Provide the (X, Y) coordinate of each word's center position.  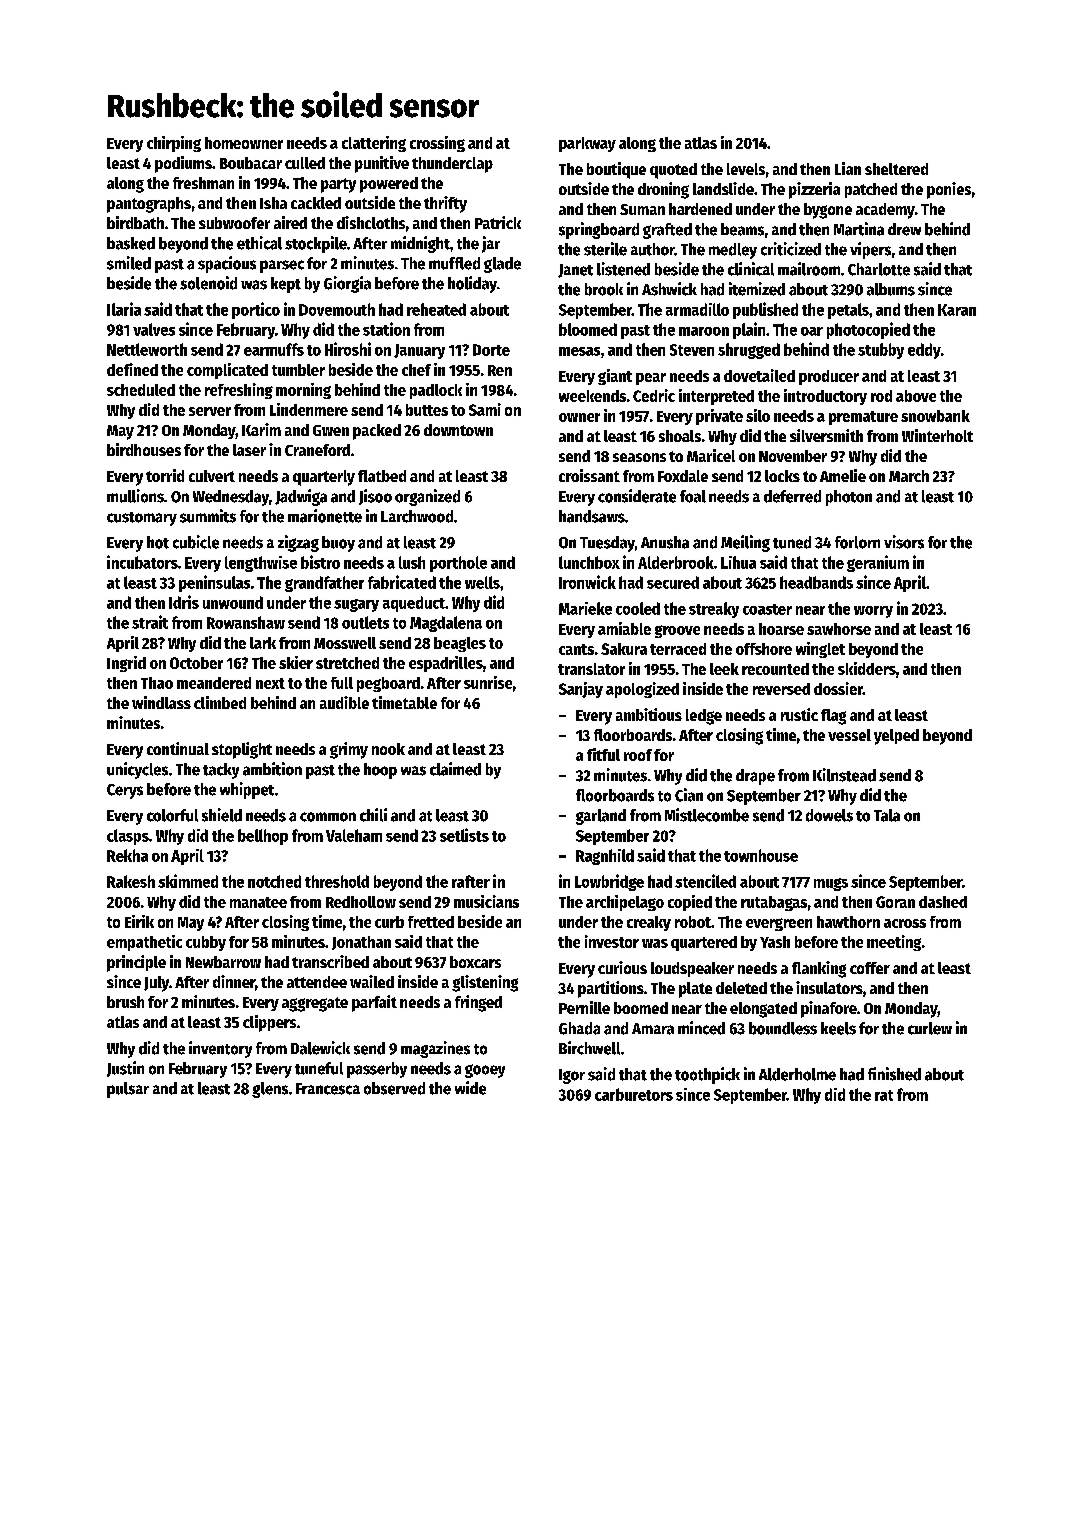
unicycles (137, 770)
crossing (437, 144)
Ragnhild (605, 857)
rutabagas (774, 903)
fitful (603, 754)
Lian (848, 168)
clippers (269, 1023)
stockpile (316, 244)
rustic (799, 714)
